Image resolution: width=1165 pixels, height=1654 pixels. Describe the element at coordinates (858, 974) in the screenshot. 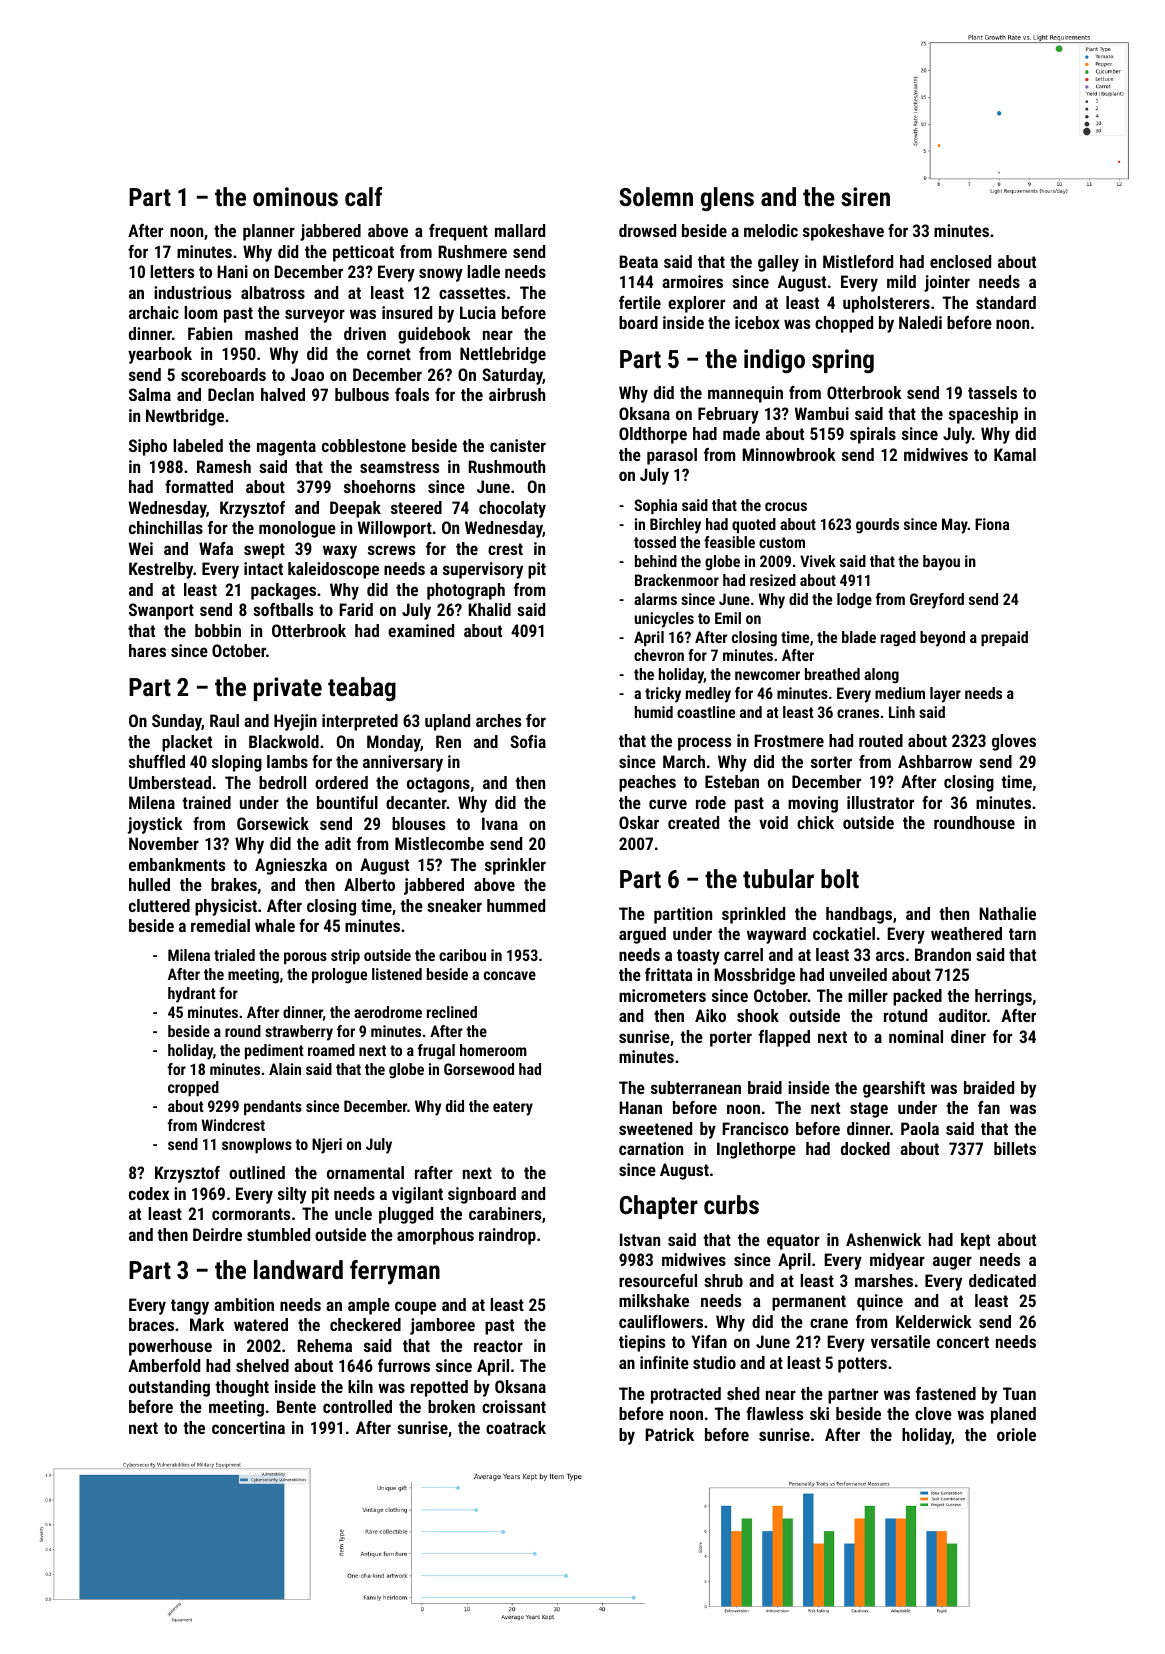

I see `unveiled` at that location.
